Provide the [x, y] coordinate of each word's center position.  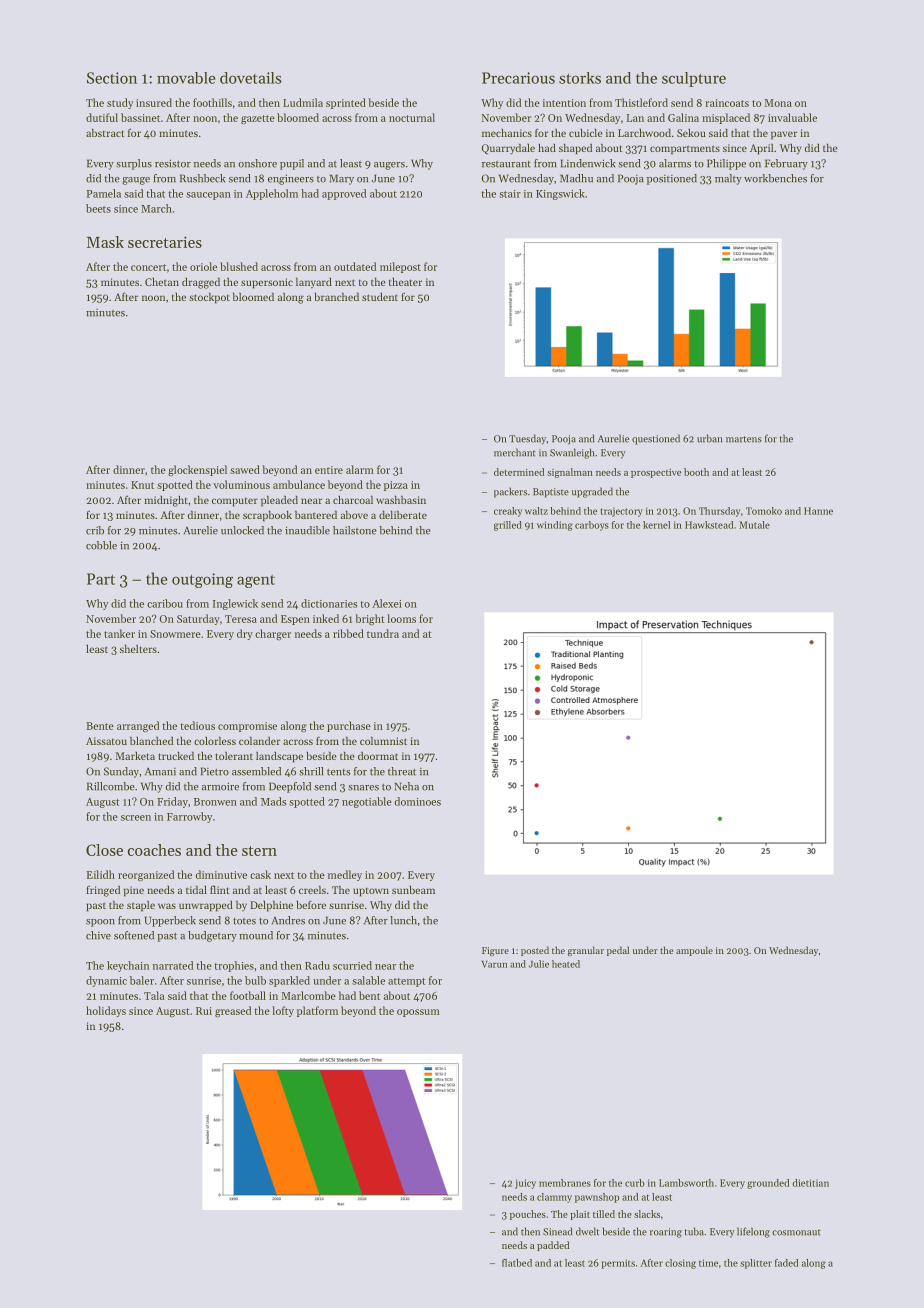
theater [405, 282]
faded [786, 1263]
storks [580, 78]
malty [728, 179]
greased [233, 1012]
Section [112, 78]
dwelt [587, 1231]
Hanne [818, 511]
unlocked [242, 530]
